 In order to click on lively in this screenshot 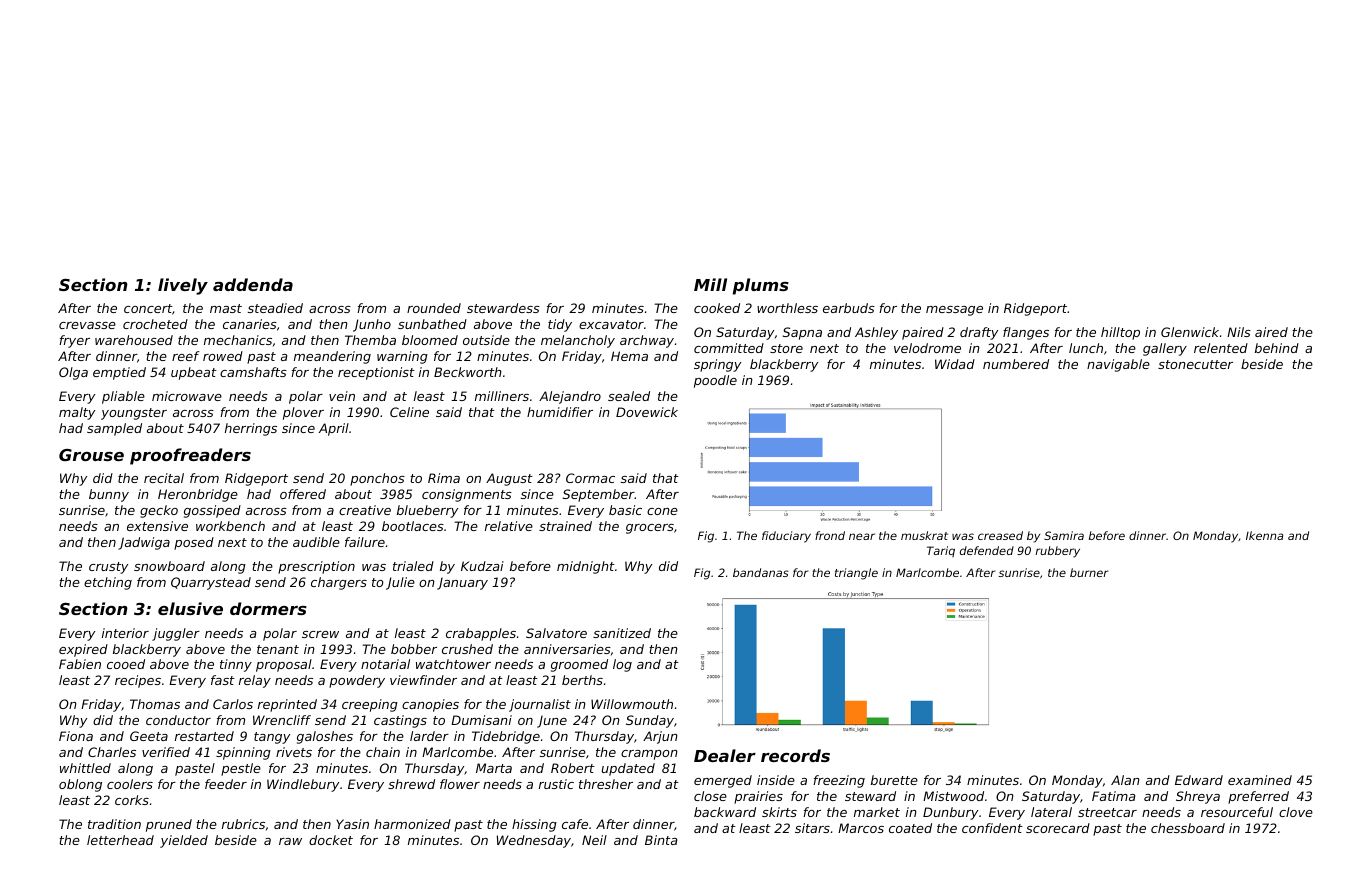, I will do `click(183, 286)`.
